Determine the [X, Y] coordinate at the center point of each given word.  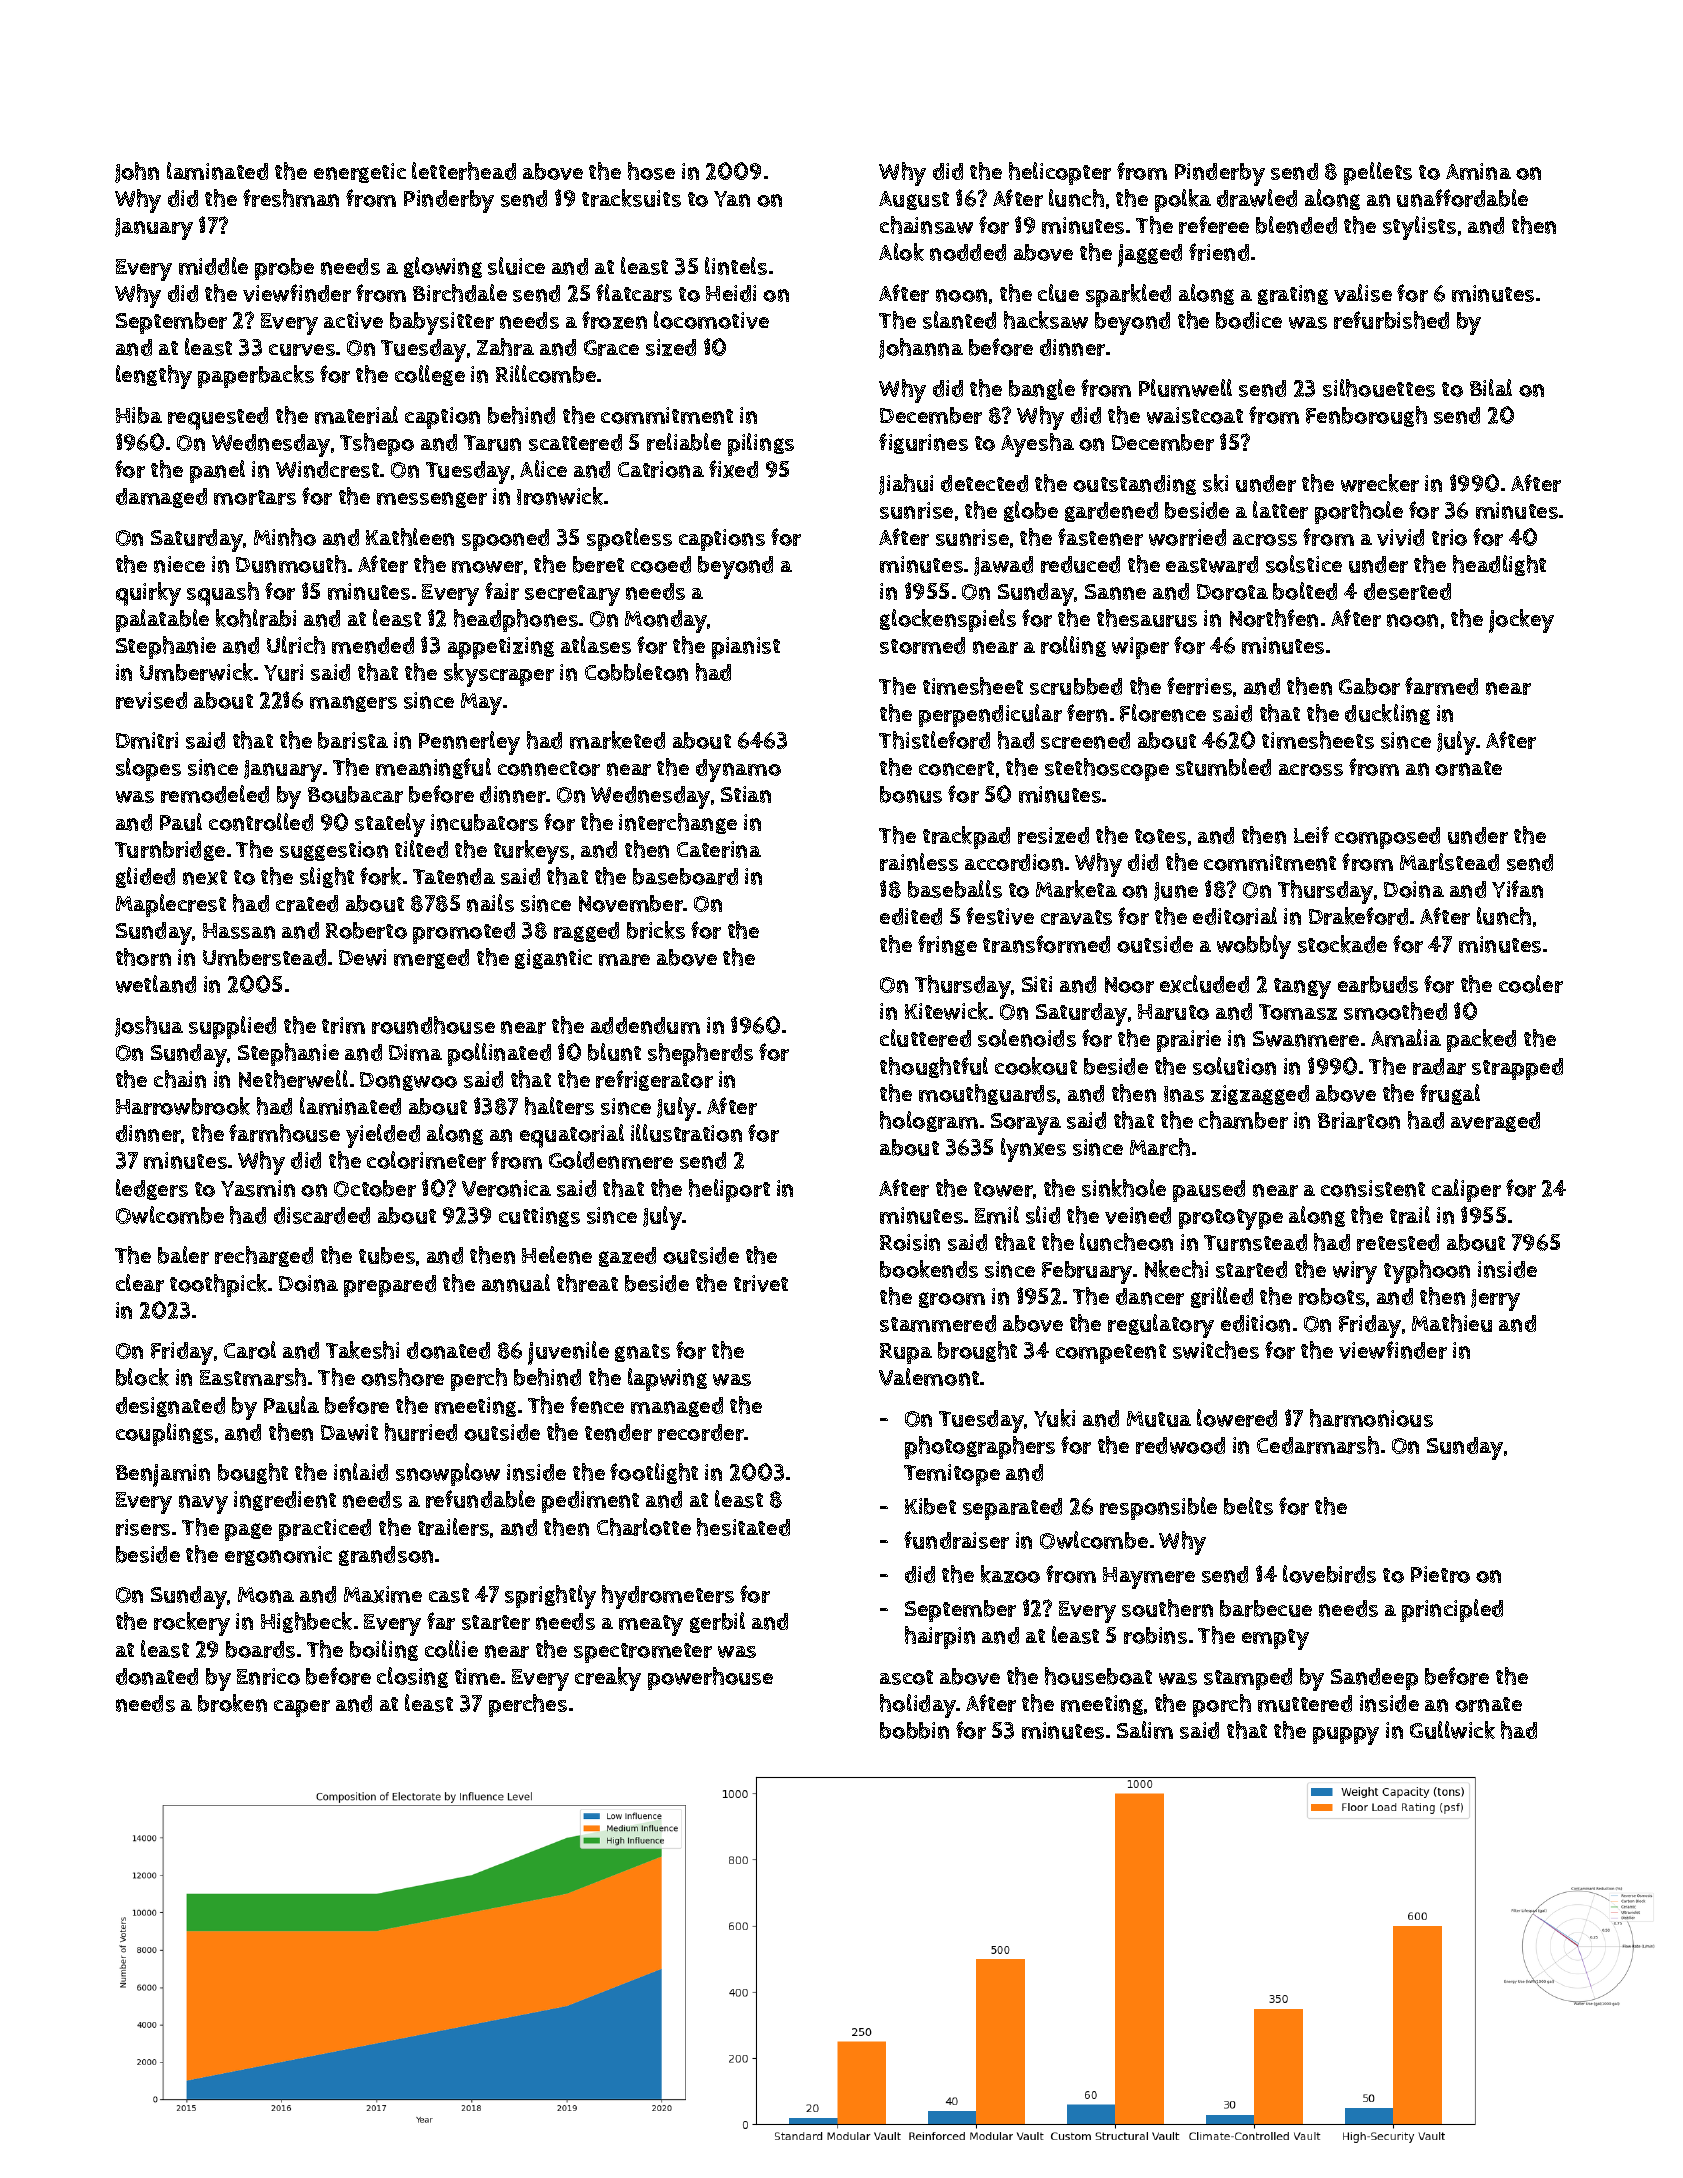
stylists [1419, 228]
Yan [732, 199]
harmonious [1371, 1418]
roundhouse [433, 1025]
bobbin [914, 1730]
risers [143, 1527]
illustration [686, 1133]
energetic [360, 173]
